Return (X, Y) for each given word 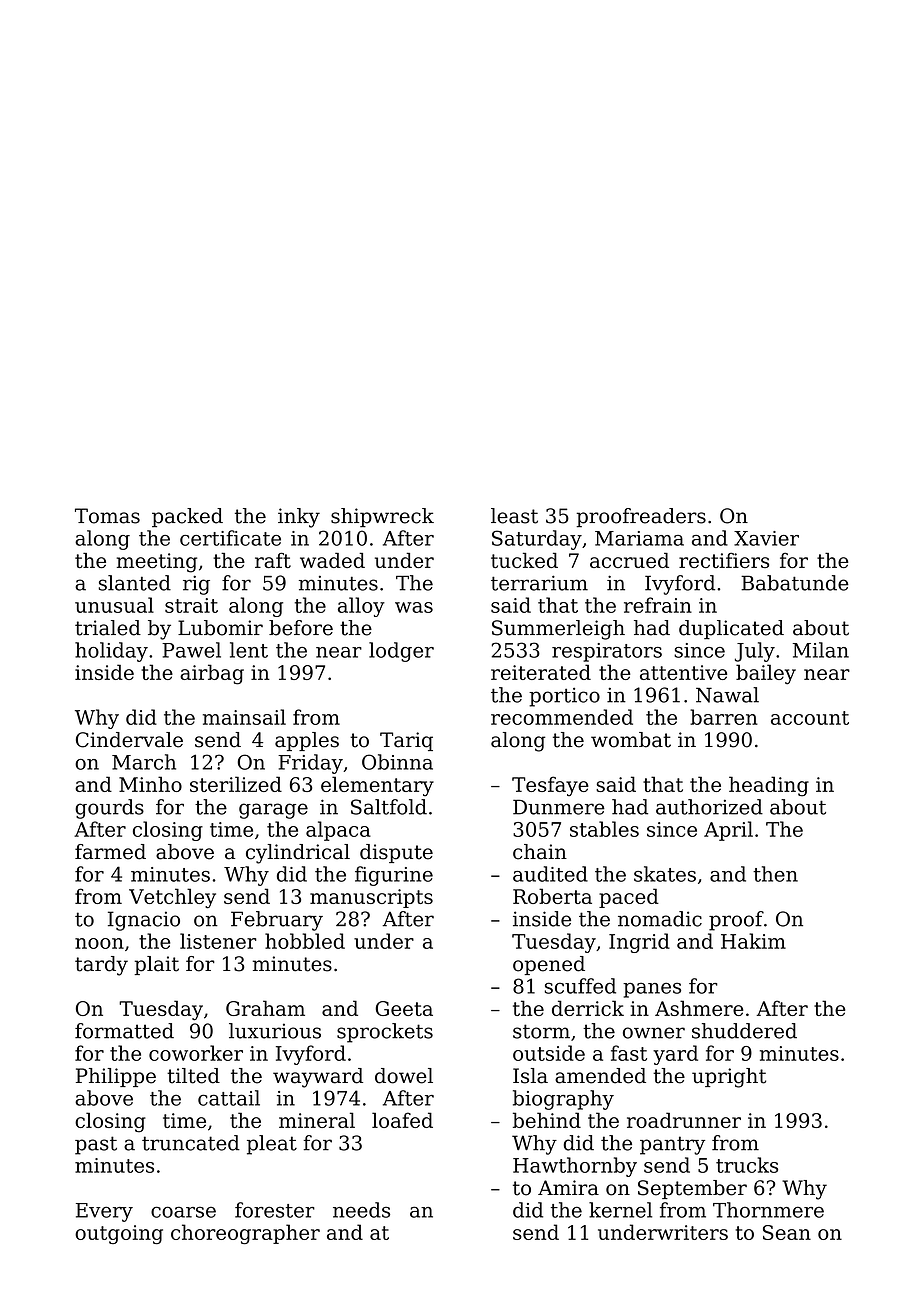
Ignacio (144, 921)
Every (104, 1212)
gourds (109, 809)
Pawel (191, 650)
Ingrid (639, 943)
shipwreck (382, 518)
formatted (124, 1031)
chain (540, 852)
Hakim (753, 941)
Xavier (766, 538)
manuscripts (371, 898)
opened (549, 965)
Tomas (107, 516)
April (728, 831)
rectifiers (724, 560)
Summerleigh (558, 630)
